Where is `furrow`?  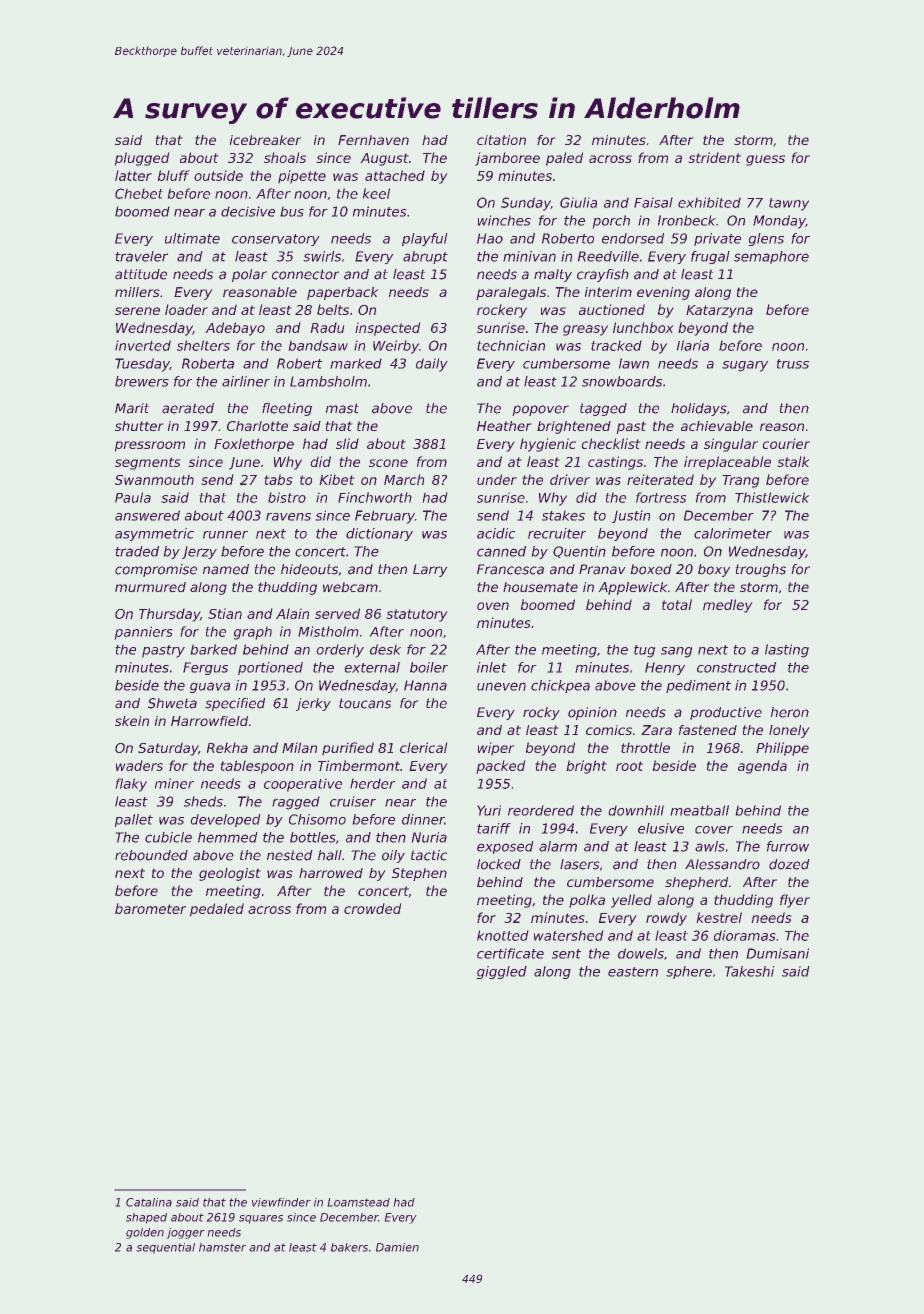 furrow is located at coordinates (788, 846).
